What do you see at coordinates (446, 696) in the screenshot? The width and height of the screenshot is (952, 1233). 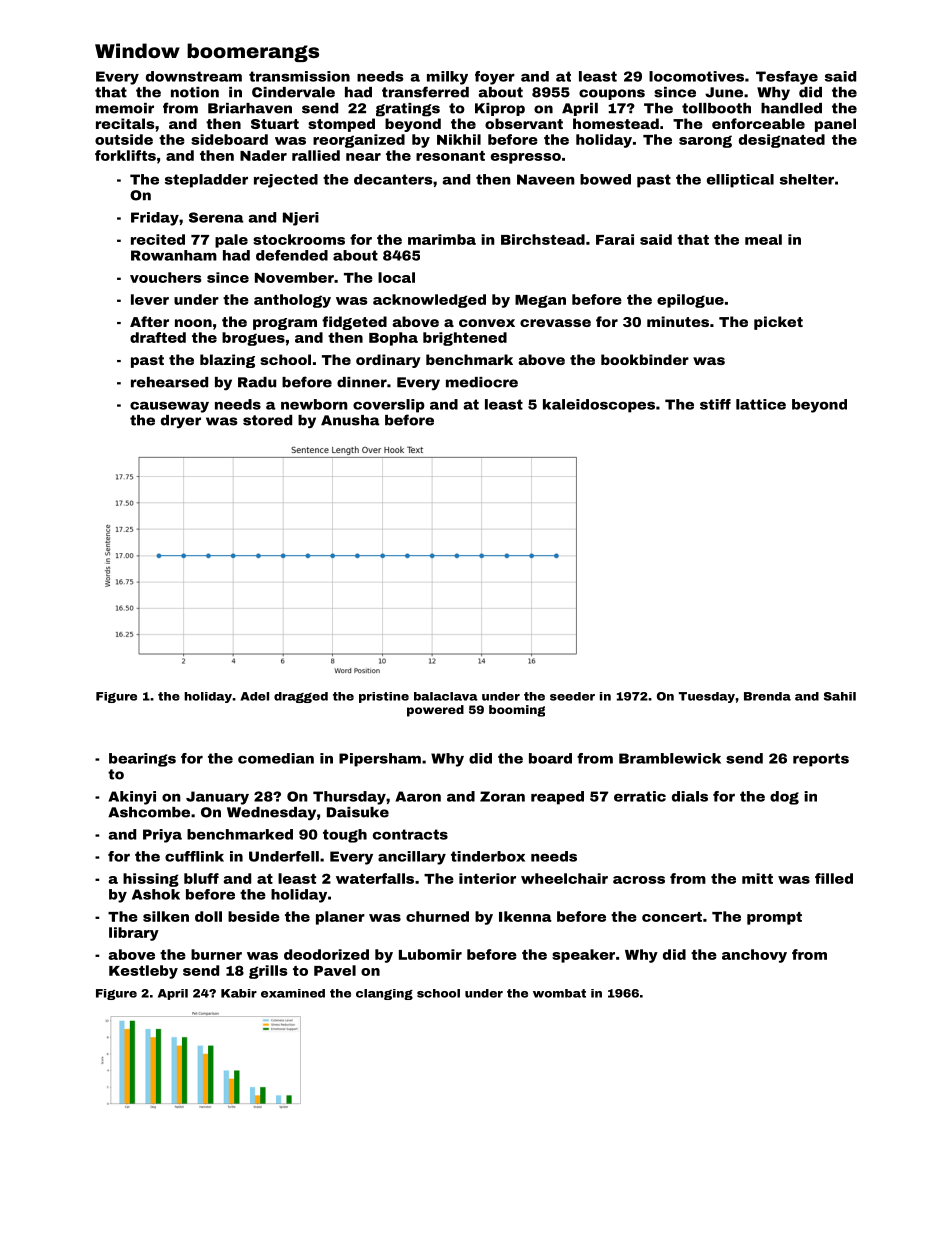 I see `balaclava` at bounding box center [446, 696].
